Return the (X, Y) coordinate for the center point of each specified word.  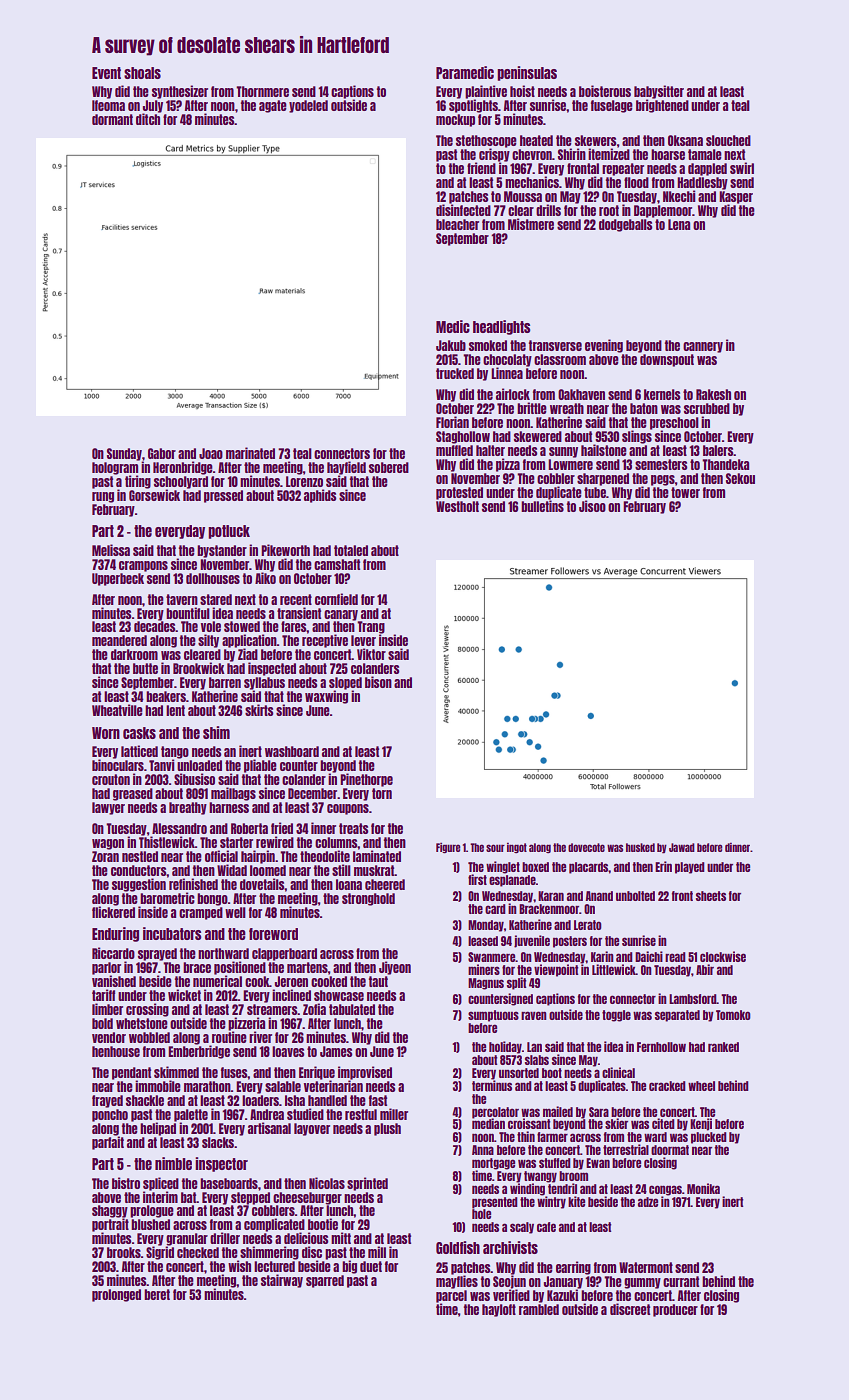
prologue (152, 1211)
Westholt (457, 506)
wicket (184, 995)
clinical (618, 1072)
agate (273, 106)
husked (640, 847)
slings (637, 437)
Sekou (740, 478)
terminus (492, 1085)
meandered (119, 640)
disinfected (463, 210)
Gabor (162, 453)
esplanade (512, 881)
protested (459, 493)
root (609, 210)
